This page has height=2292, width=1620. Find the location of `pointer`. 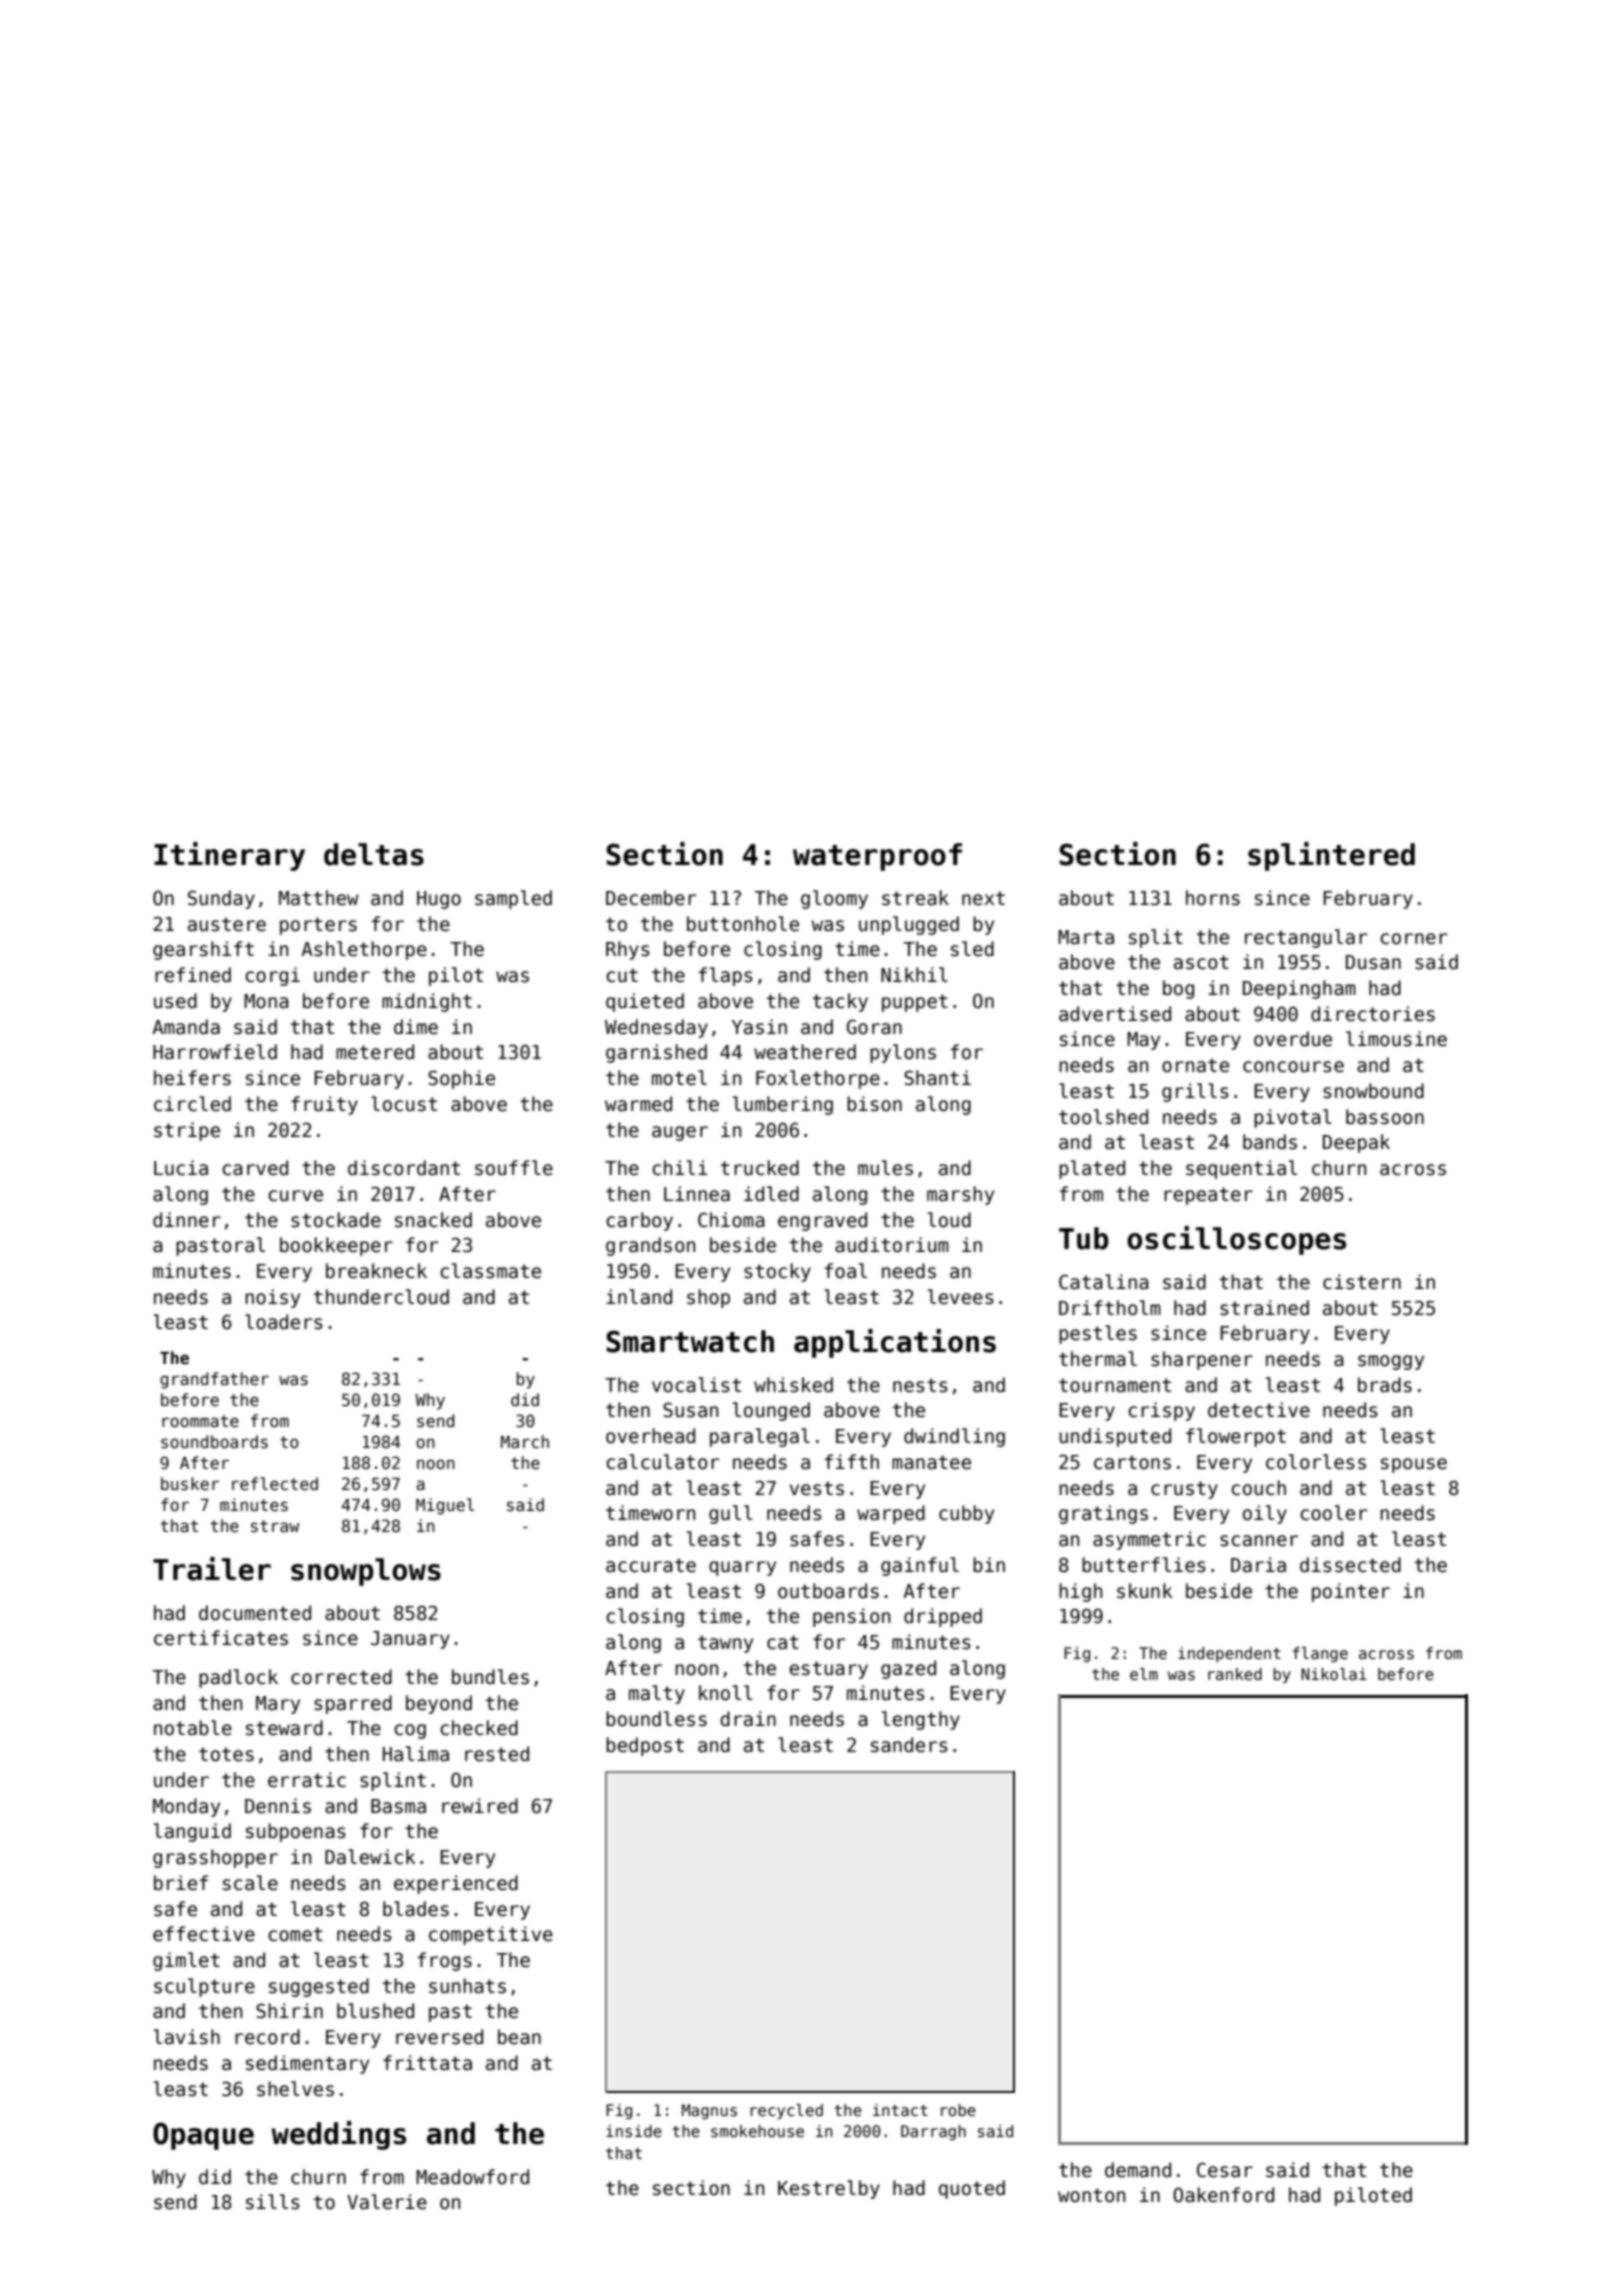

pointer is located at coordinates (1351, 1592).
